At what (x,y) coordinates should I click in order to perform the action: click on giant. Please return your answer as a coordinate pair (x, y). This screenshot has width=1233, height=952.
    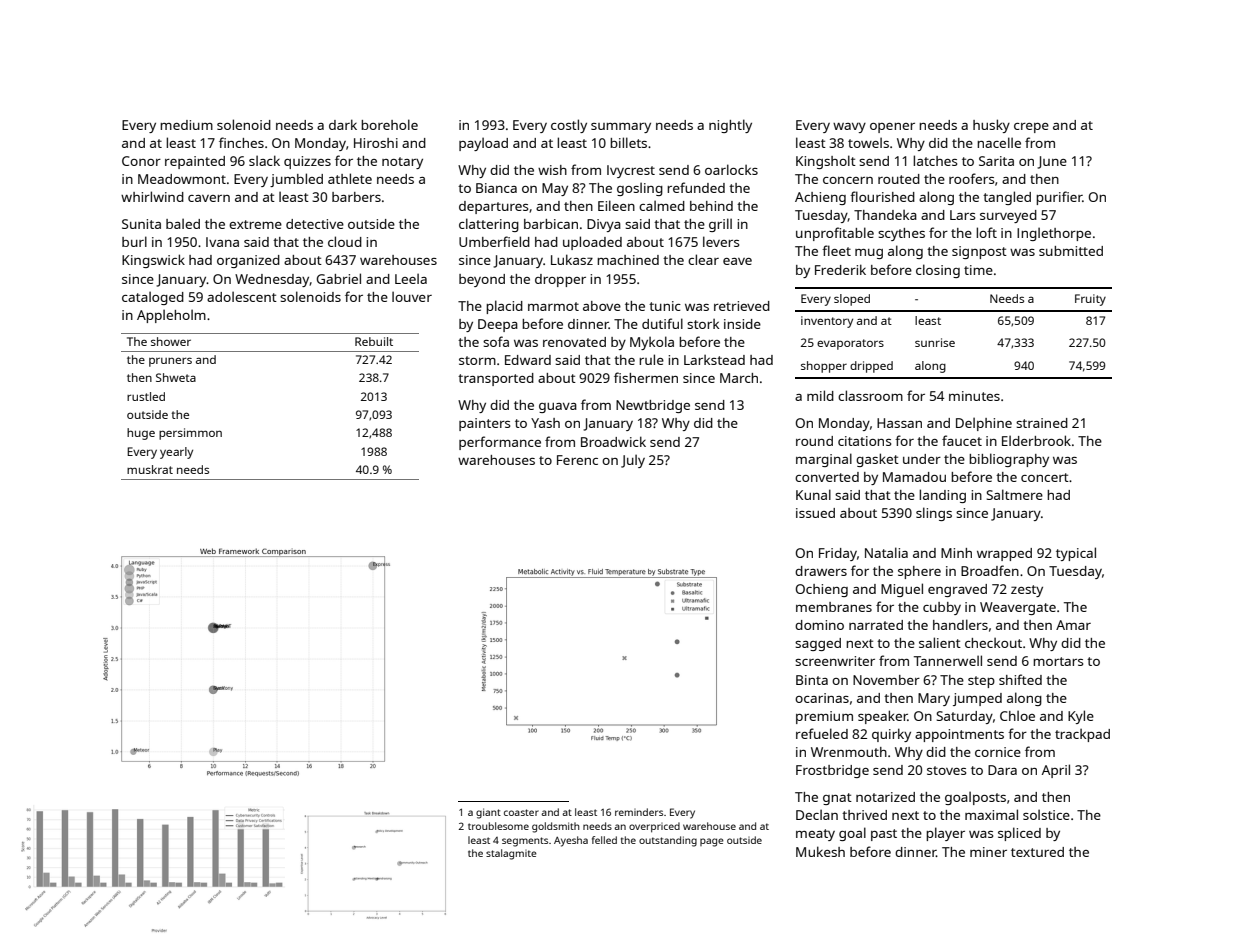
    Looking at the image, I should click on (488, 813).
